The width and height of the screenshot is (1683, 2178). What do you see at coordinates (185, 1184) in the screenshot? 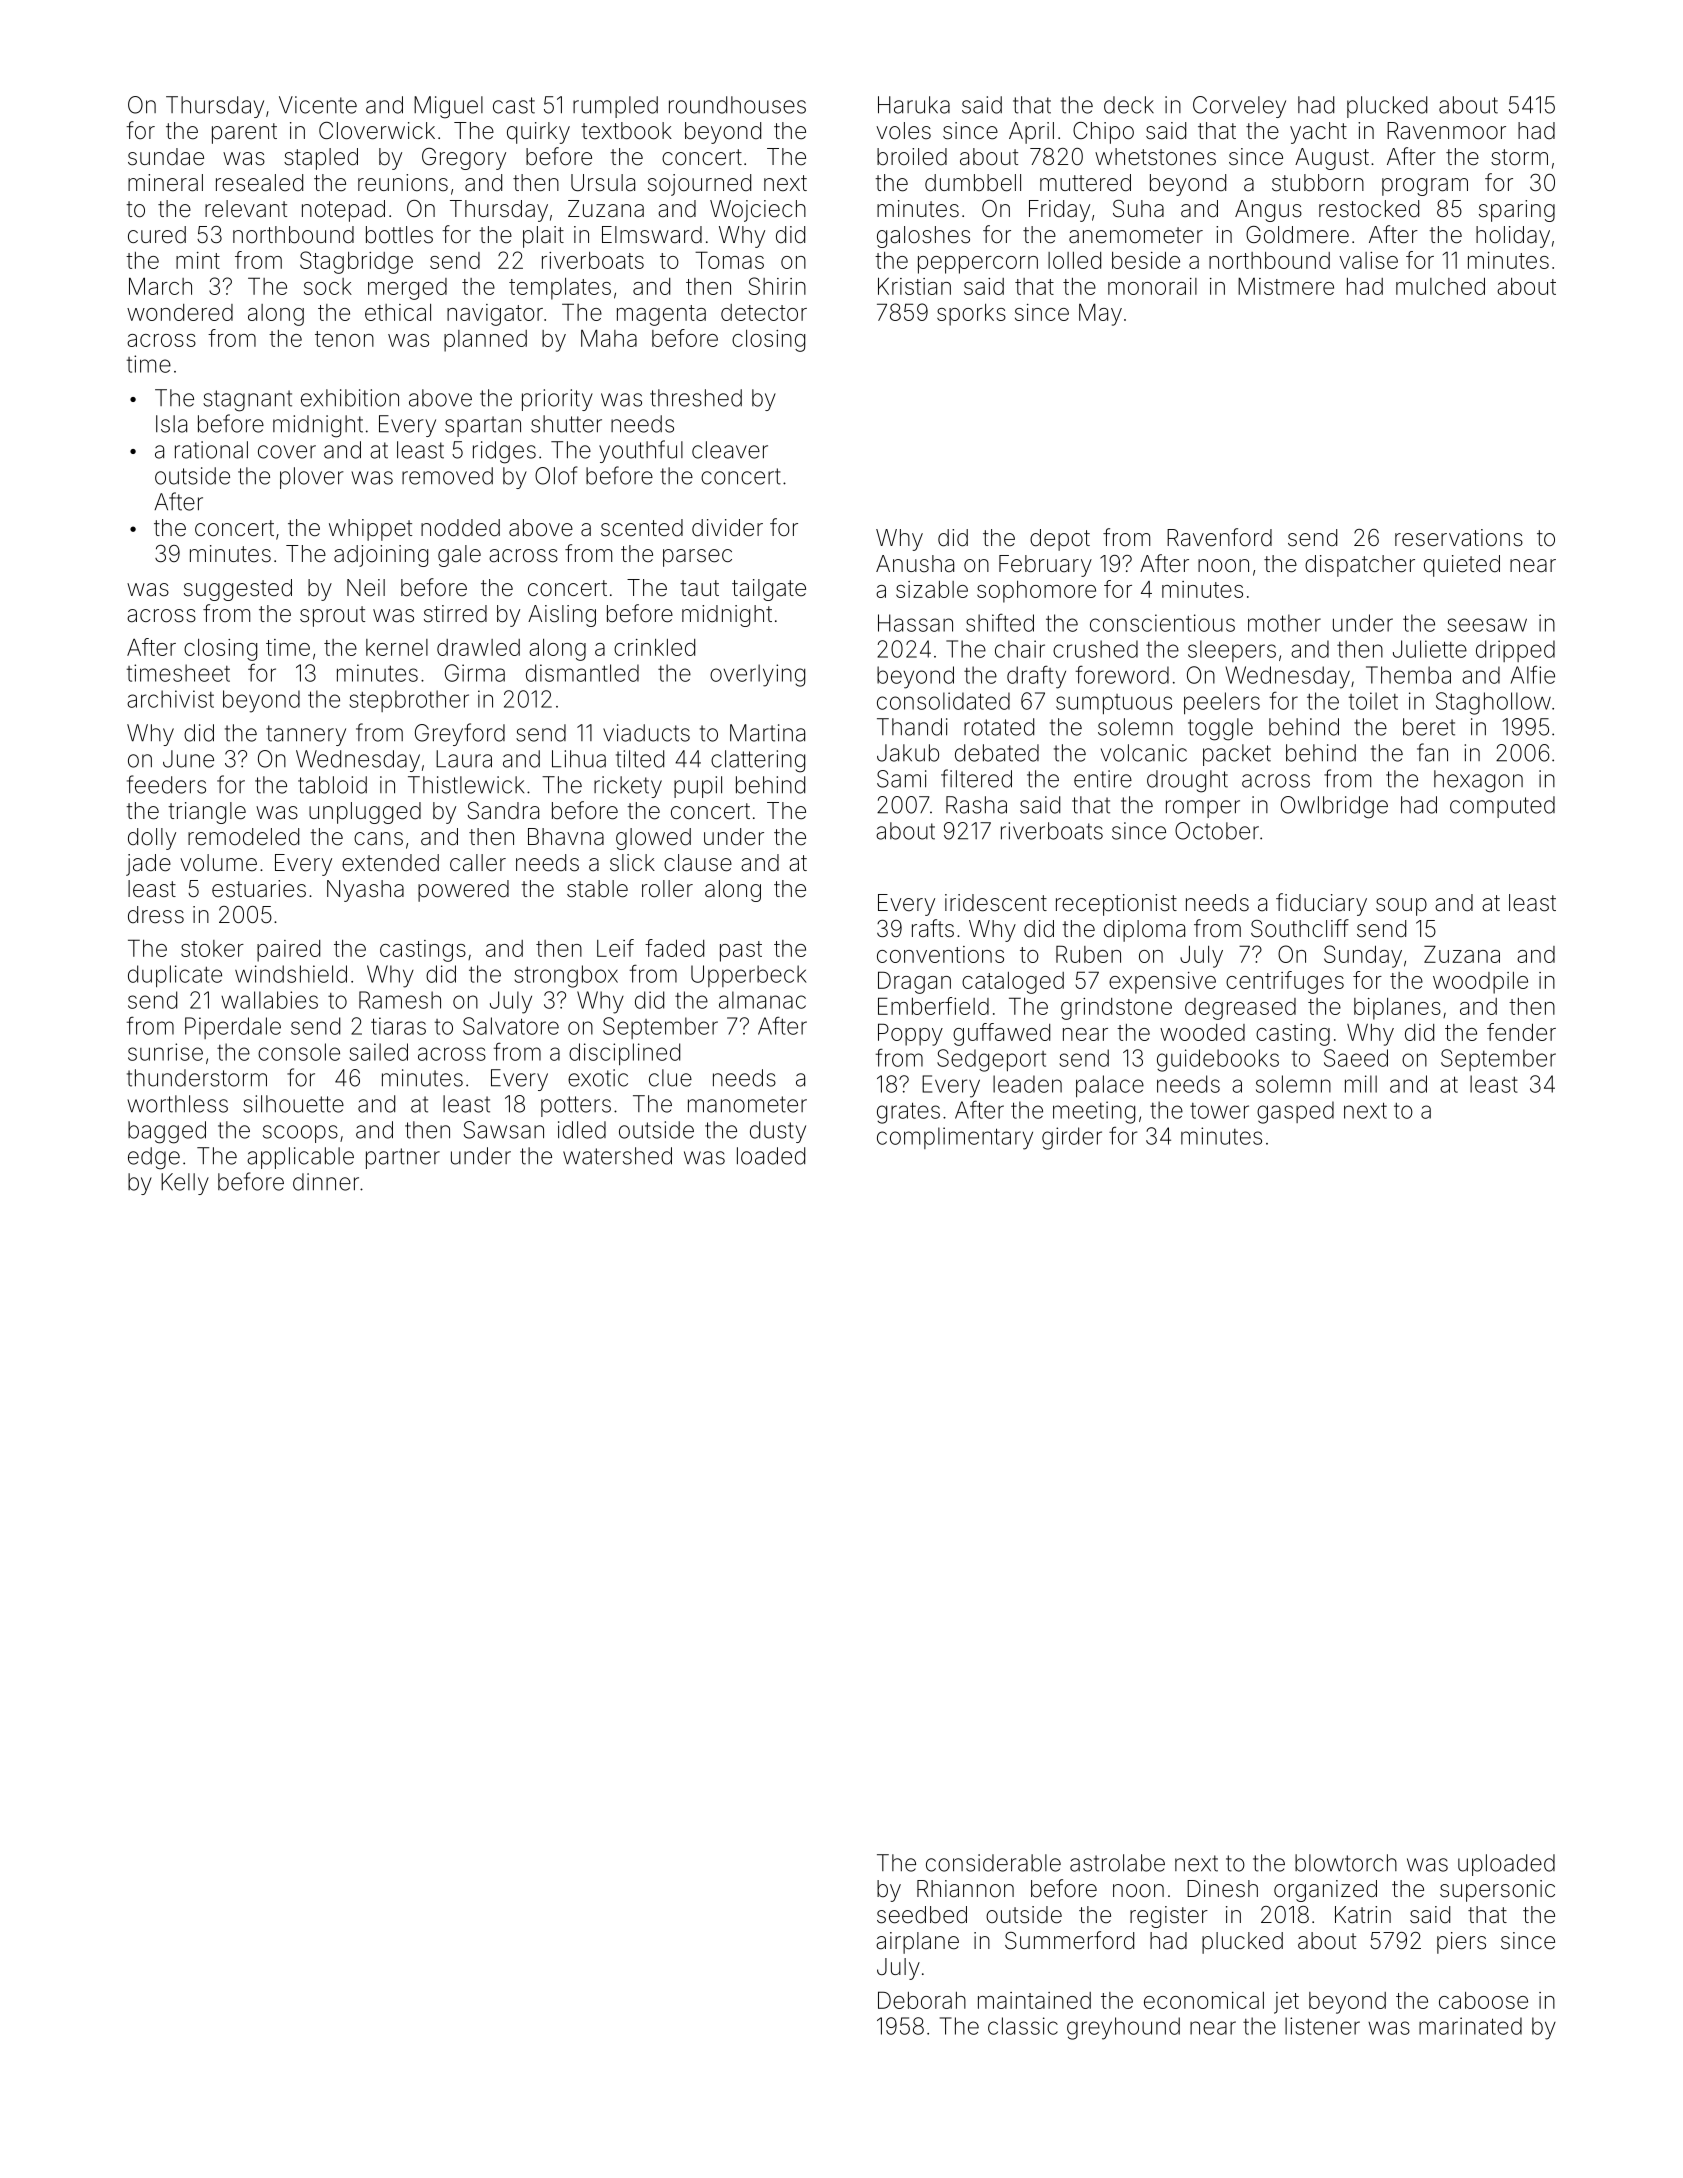
I see `Kelly` at bounding box center [185, 1184].
